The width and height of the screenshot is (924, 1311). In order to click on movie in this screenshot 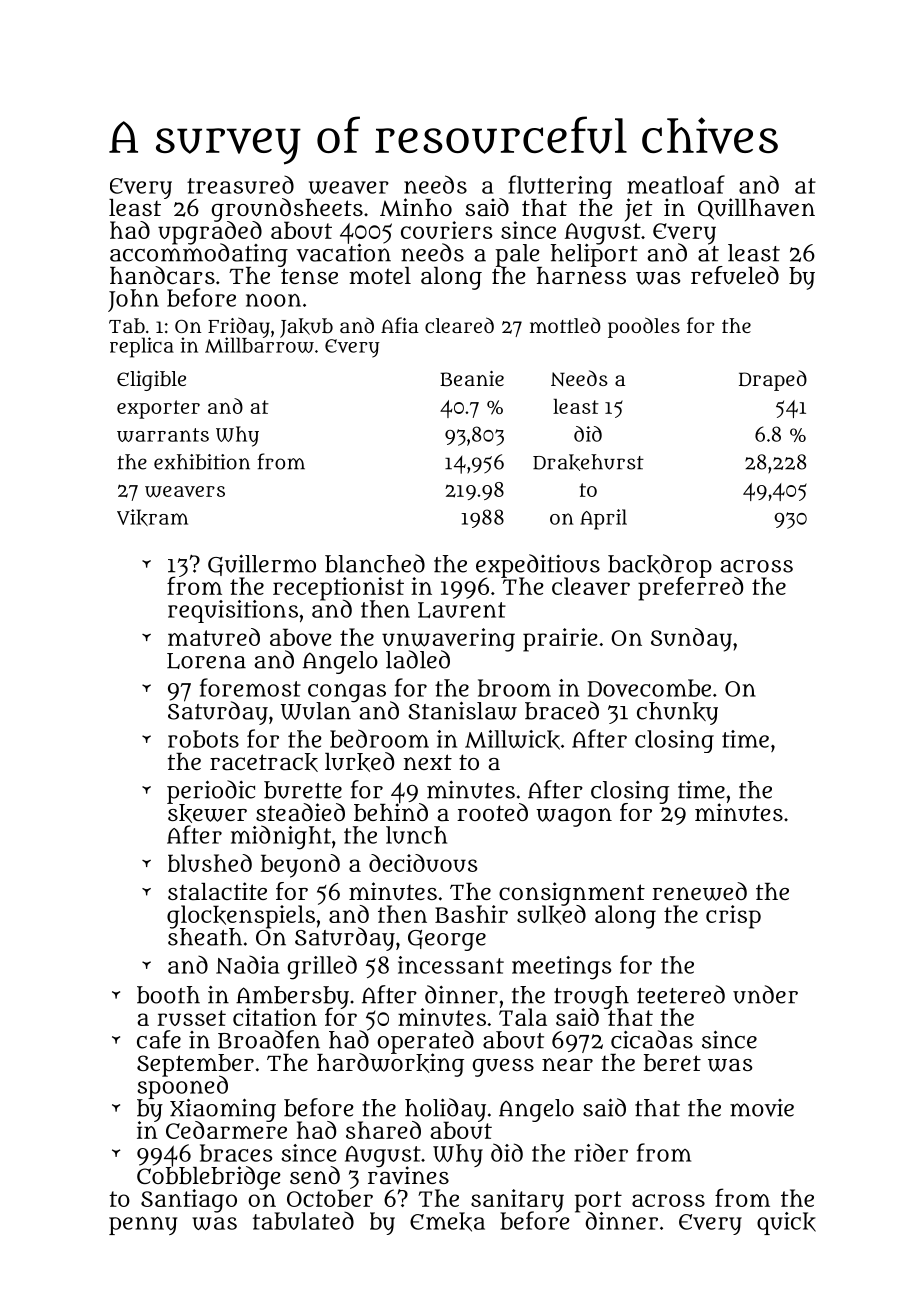, I will do `click(762, 1108)`.
